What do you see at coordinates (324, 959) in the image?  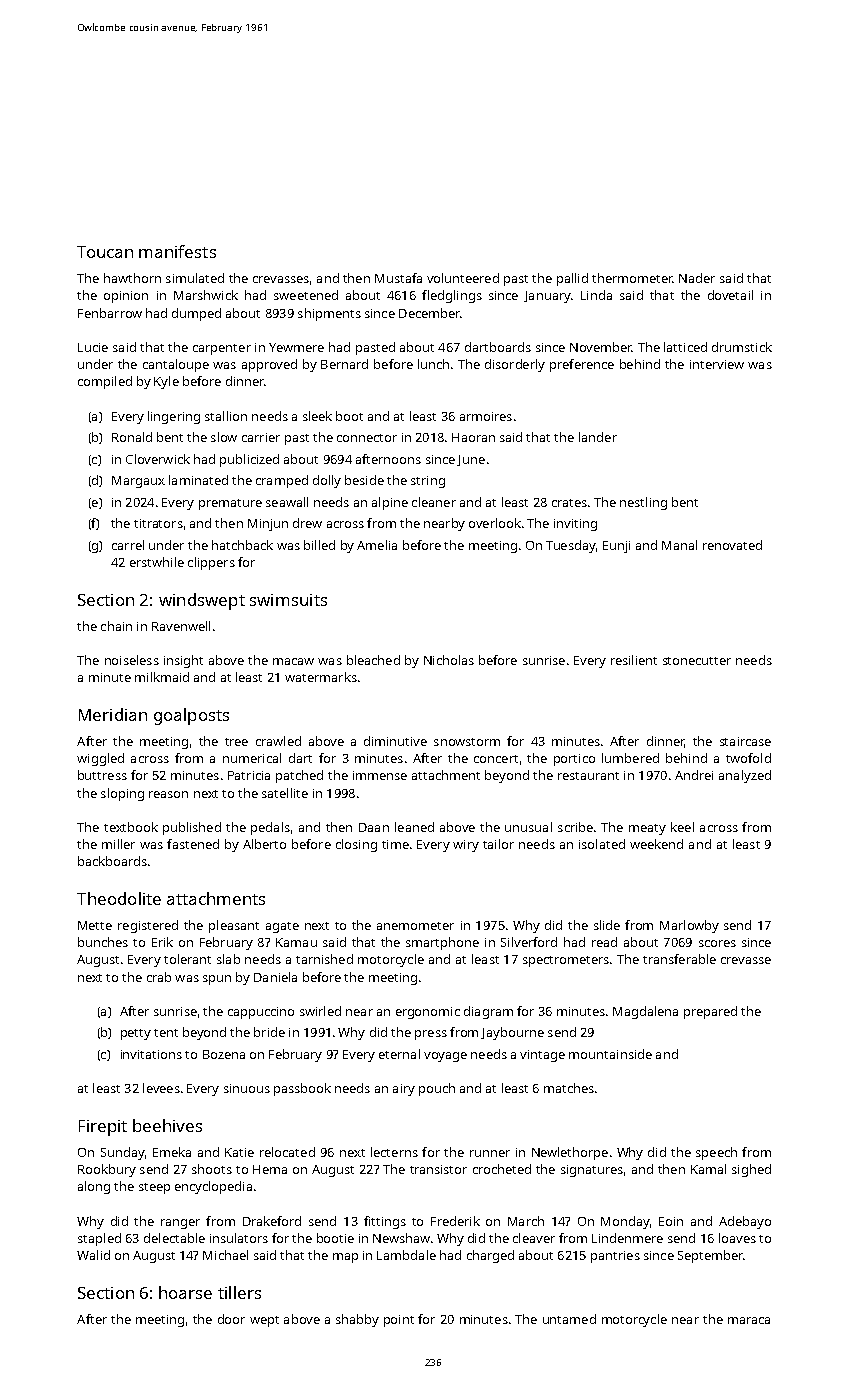 I see `tarnished` at bounding box center [324, 959].
